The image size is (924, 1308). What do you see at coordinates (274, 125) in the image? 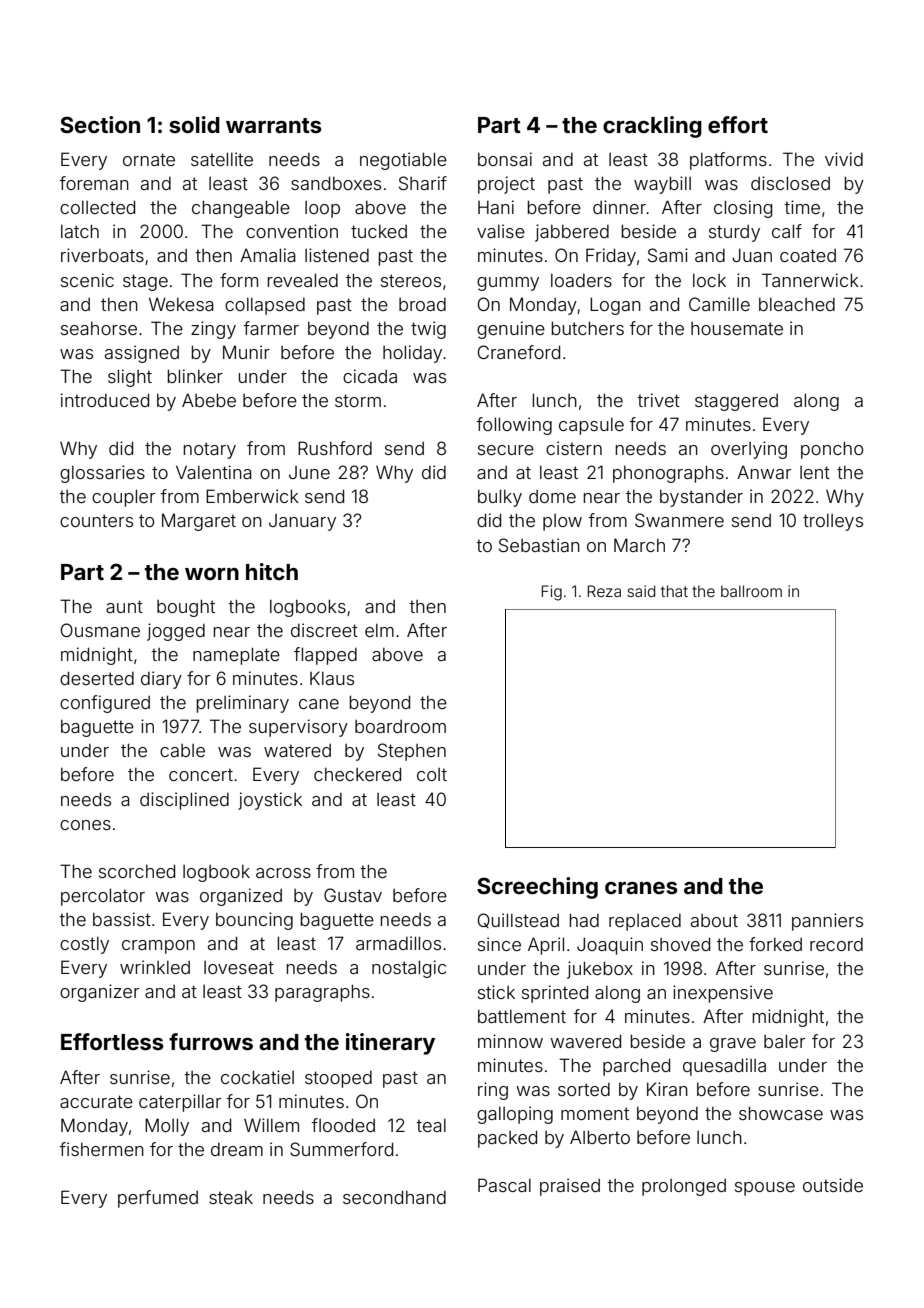
I see `warrants` at bounding box center [274, 125].
